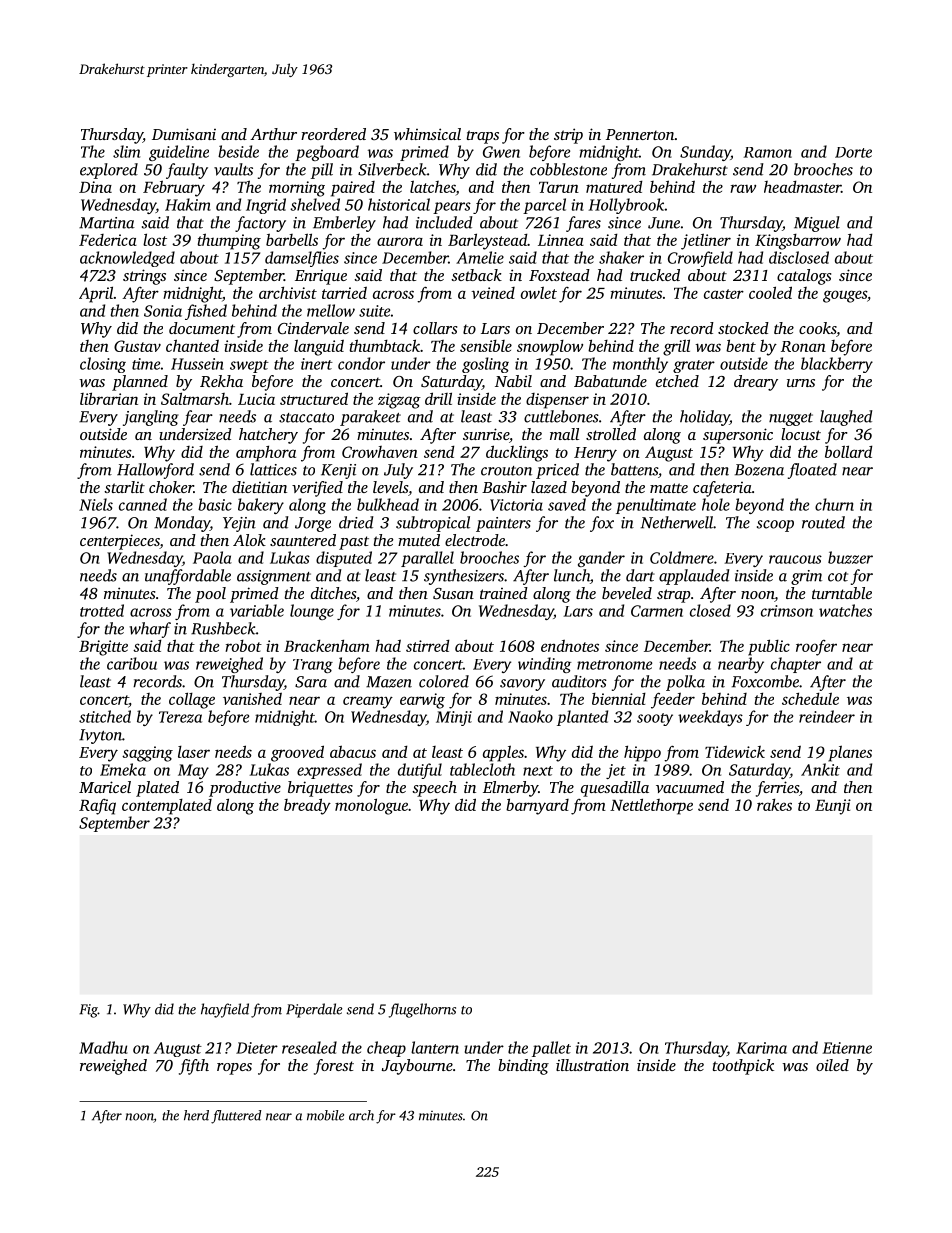  Describe the element at coordinates (559, 275) in the page. I see `Foxstead` at that location.
